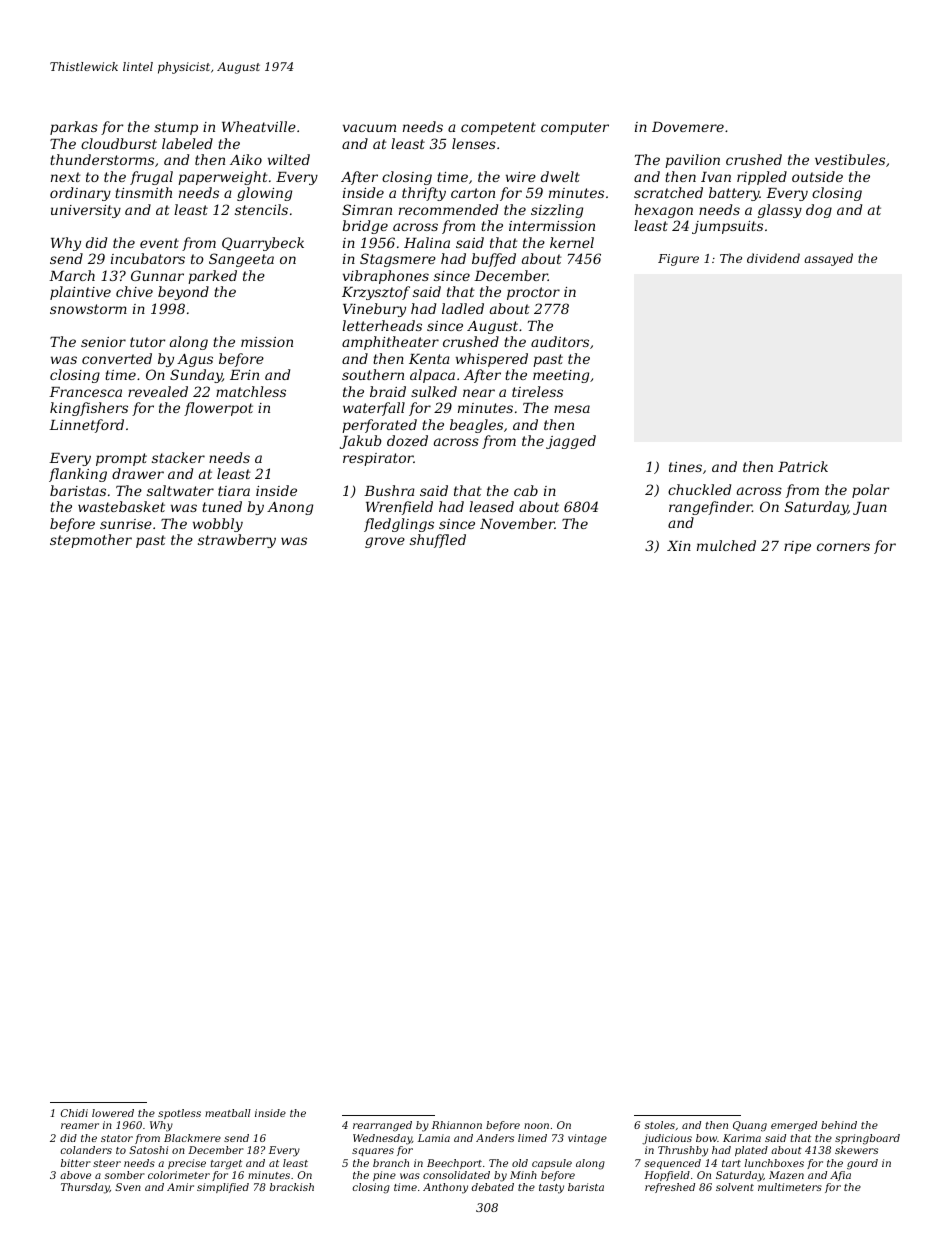 The height and width of the image is (1233, 952). Describe the element at coordinates (259, 126) in the image. I see `Wheatville` at that location.
